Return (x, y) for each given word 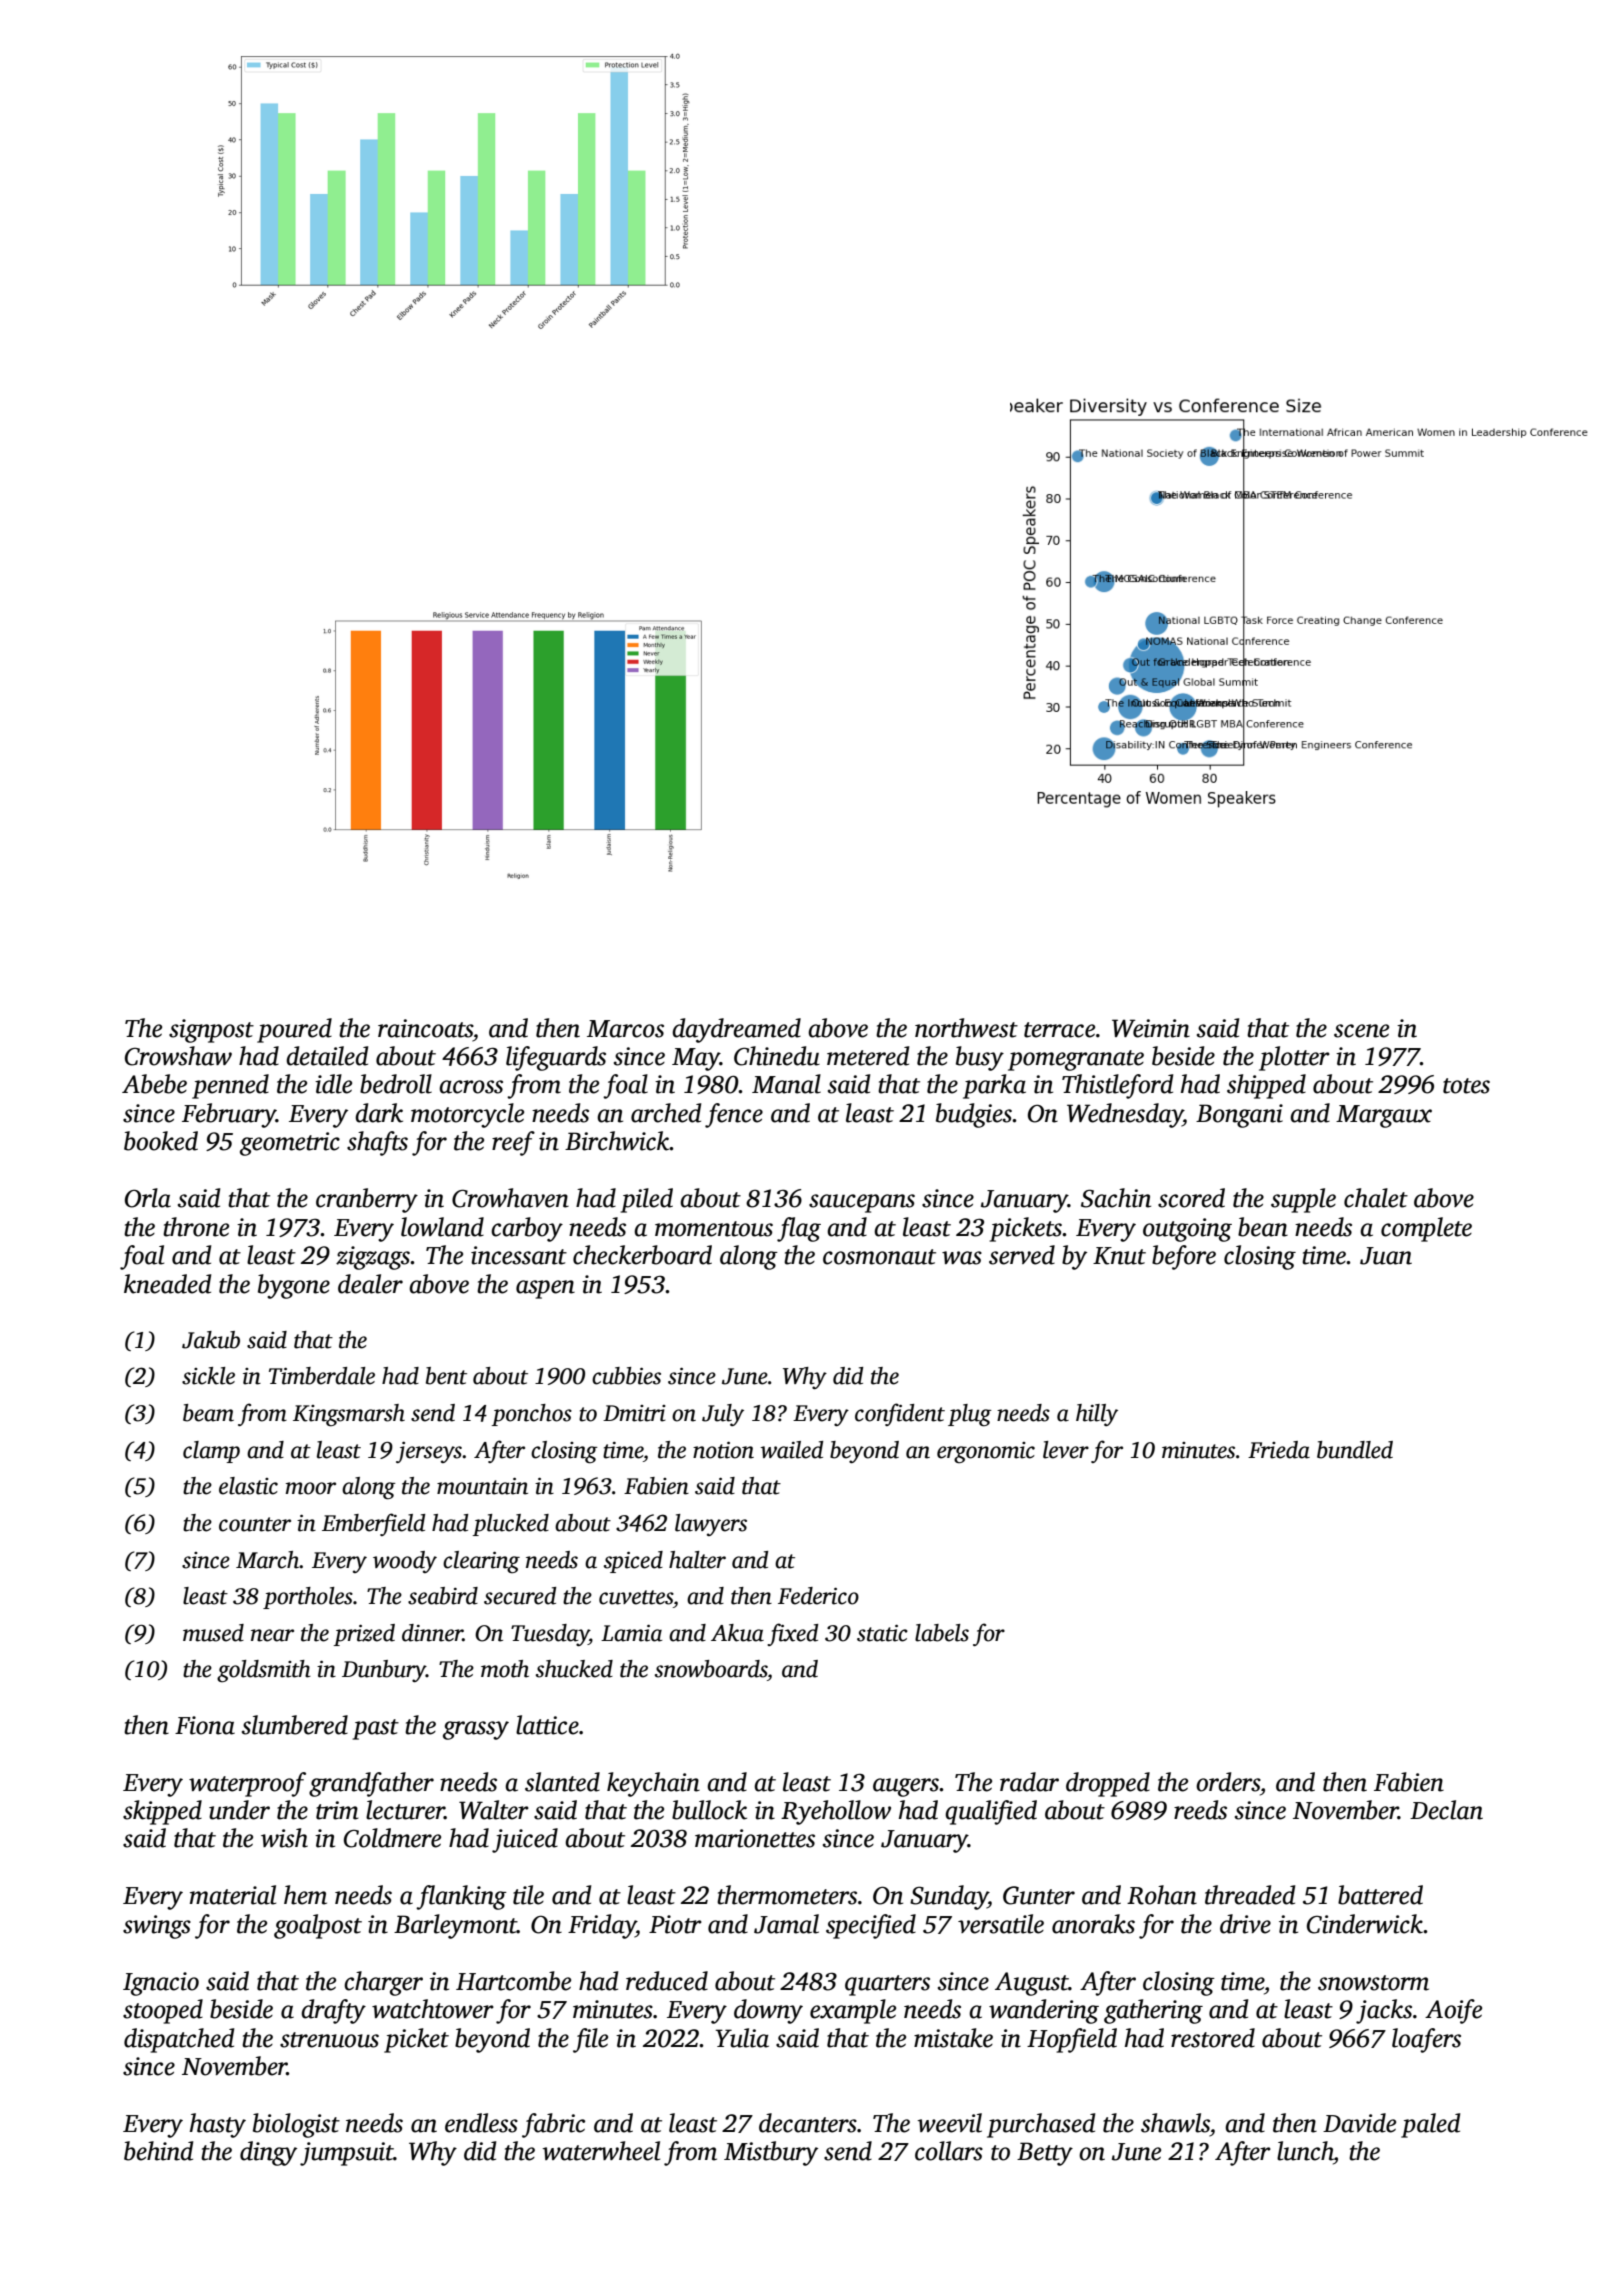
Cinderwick (1365, 1924)
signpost (211, 1031)
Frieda (1279, 1450)
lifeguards (556, 1058)
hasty (218, 2125)
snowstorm (1373, 1983)
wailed (791, 1450)
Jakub (211, 1340)
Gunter (1039, 1895)
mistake (953, 2038)
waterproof (247, 1784)
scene (1361, 1031)
